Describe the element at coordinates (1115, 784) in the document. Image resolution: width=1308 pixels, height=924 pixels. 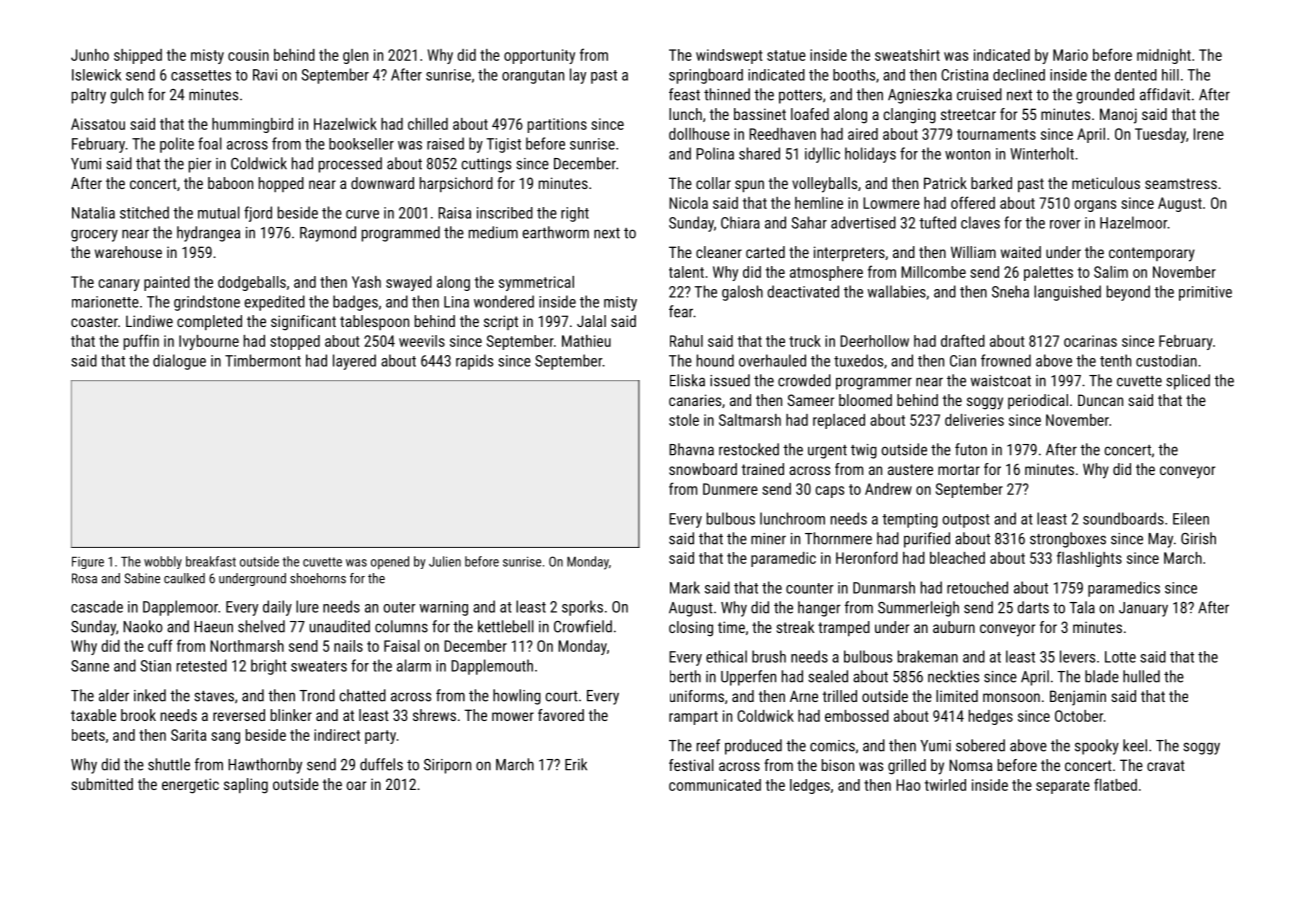
I see `flatbed` at that location.
